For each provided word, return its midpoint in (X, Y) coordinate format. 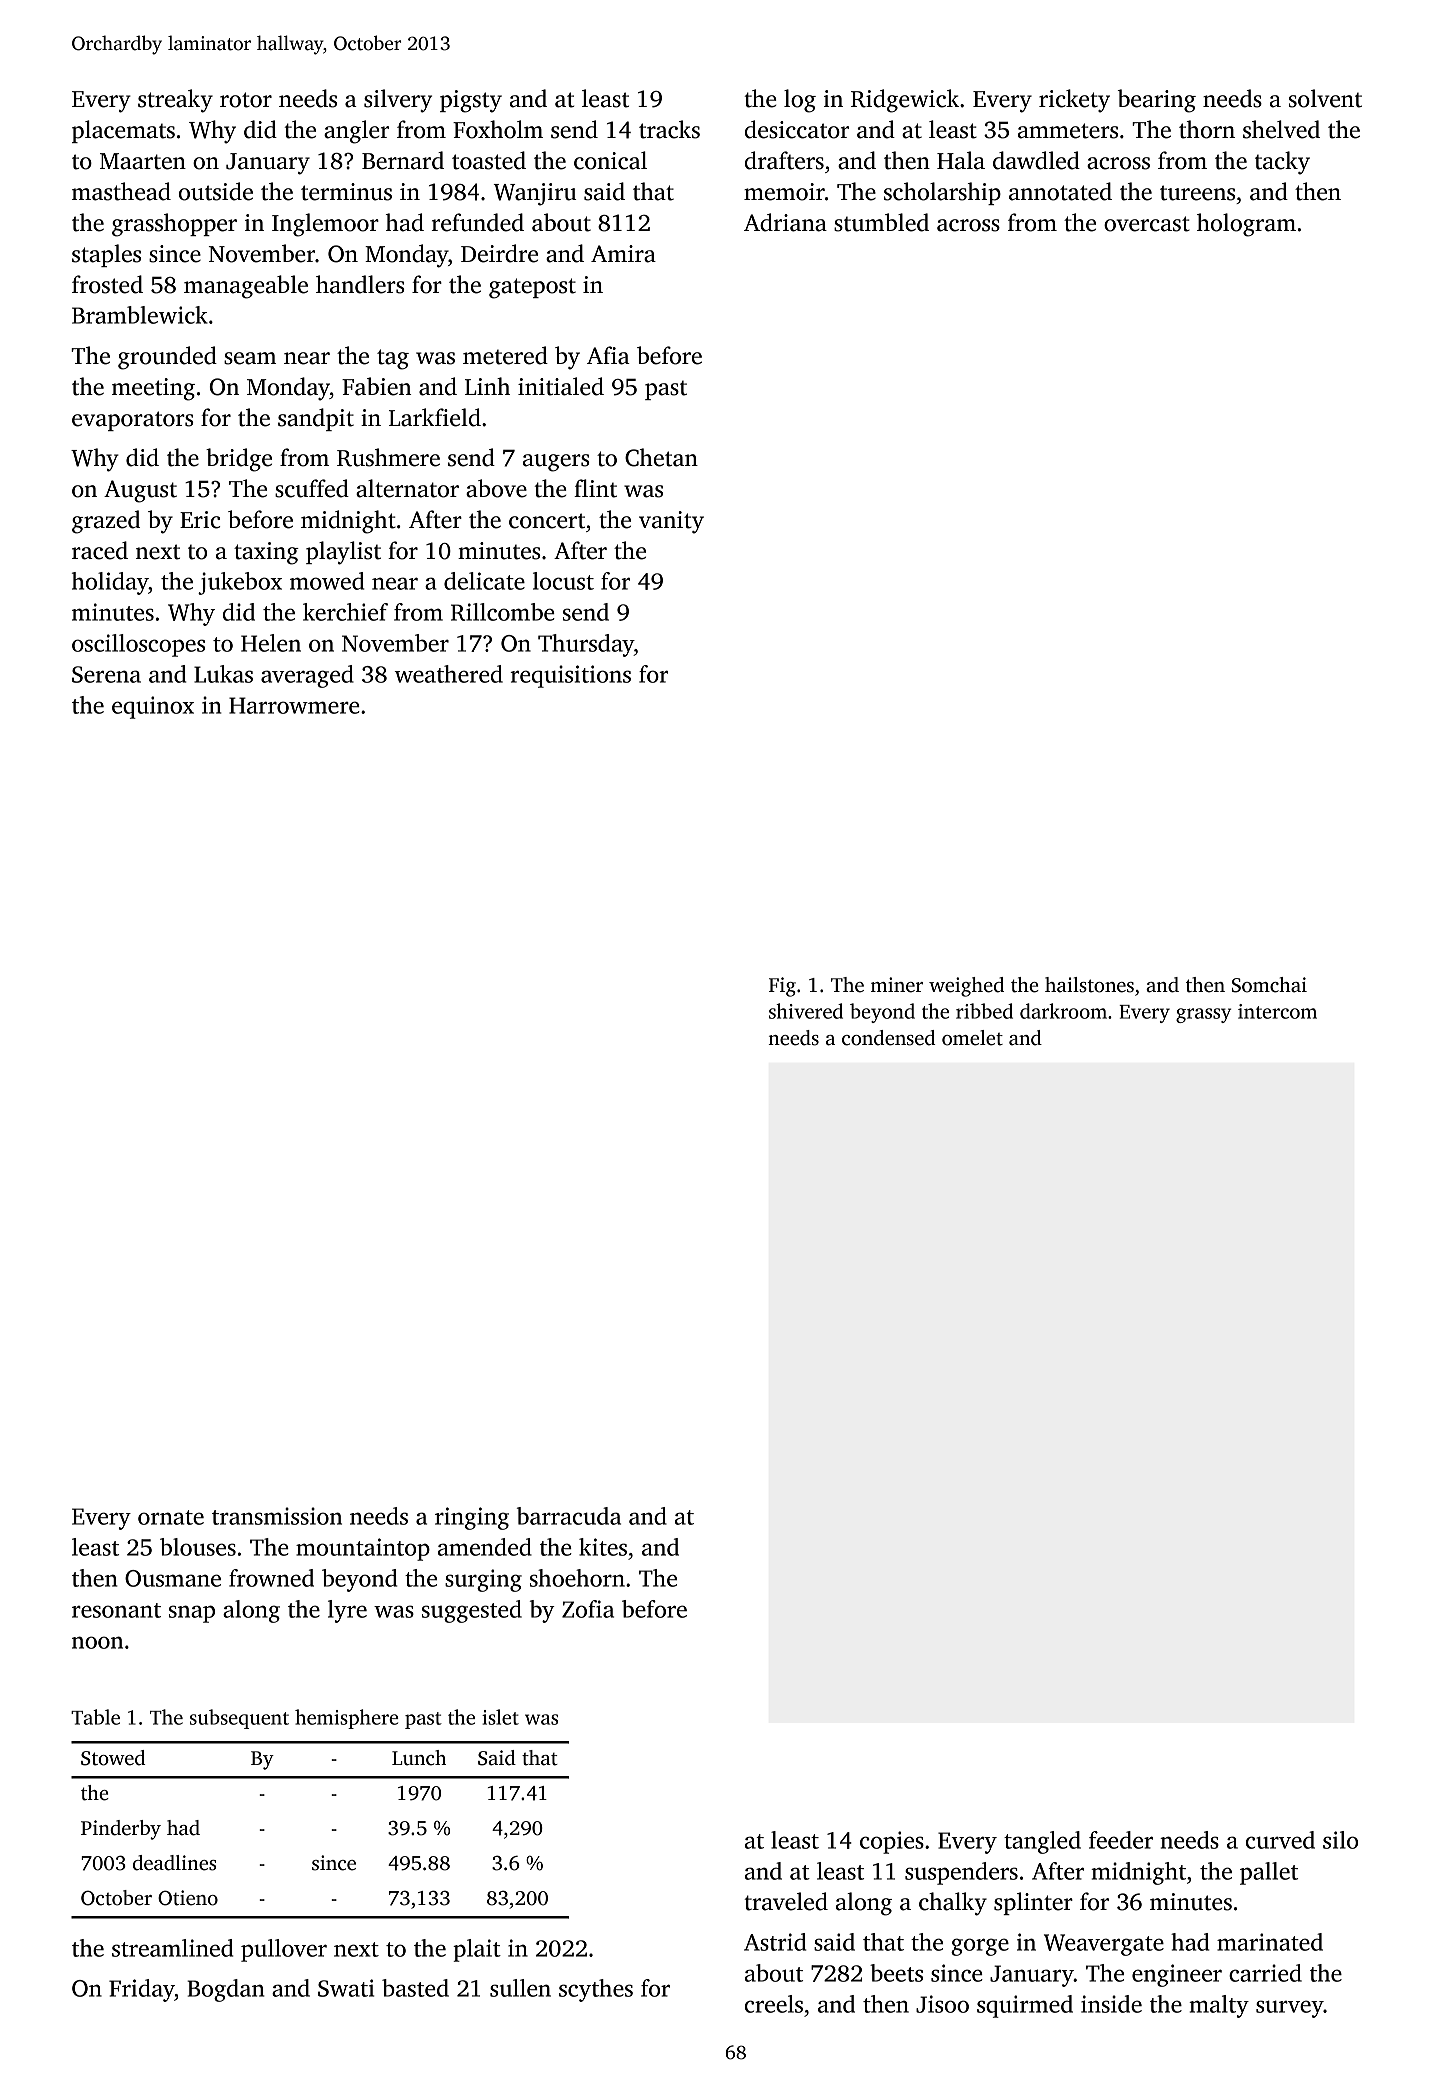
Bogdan (225, 1990)
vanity (671, 522)
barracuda (569, 1516)
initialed (561, 386)
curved (1280, 1840)
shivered (806, 1011)
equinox (153, 707)
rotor (246, 100)
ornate (171, 1517)
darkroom (1063, 1011)
